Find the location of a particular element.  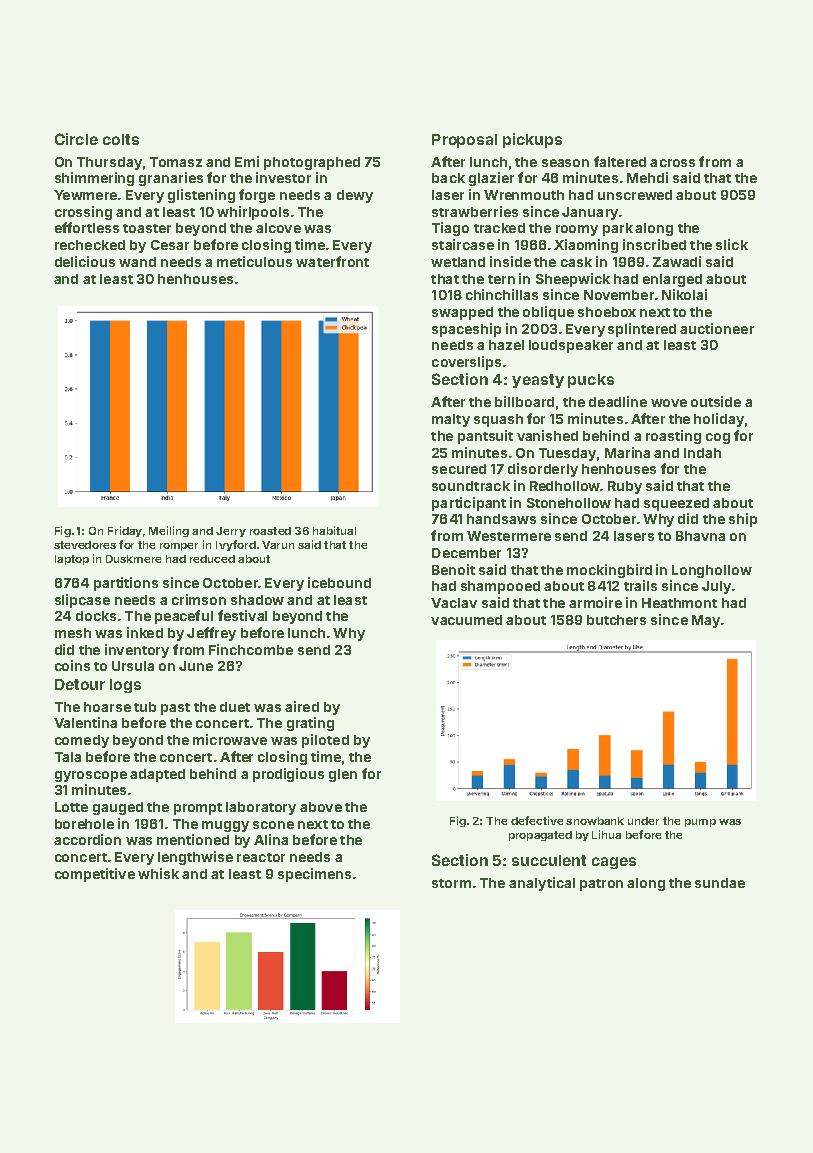

Proposal is located at coordinates (464, 141).
